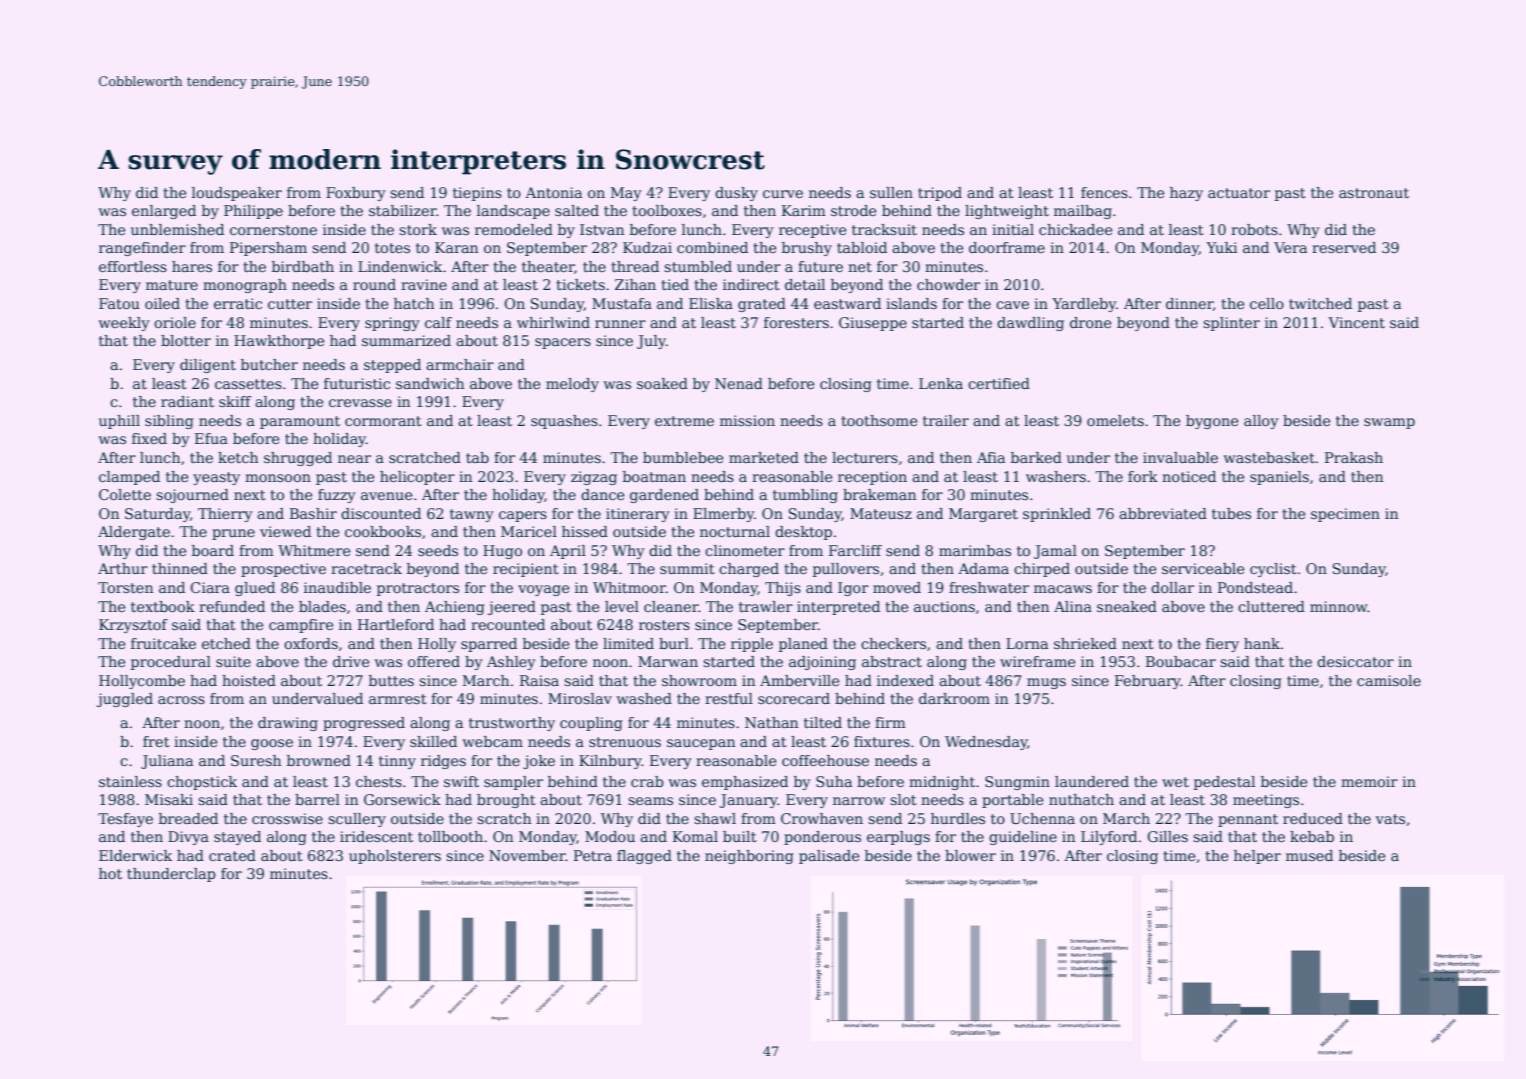 The width and height of the screenshot is (1526, 1079). What do you see at coordinates (417, 478) in the screenshot?
I see `helicopter` at bounding box center [417, 478].
